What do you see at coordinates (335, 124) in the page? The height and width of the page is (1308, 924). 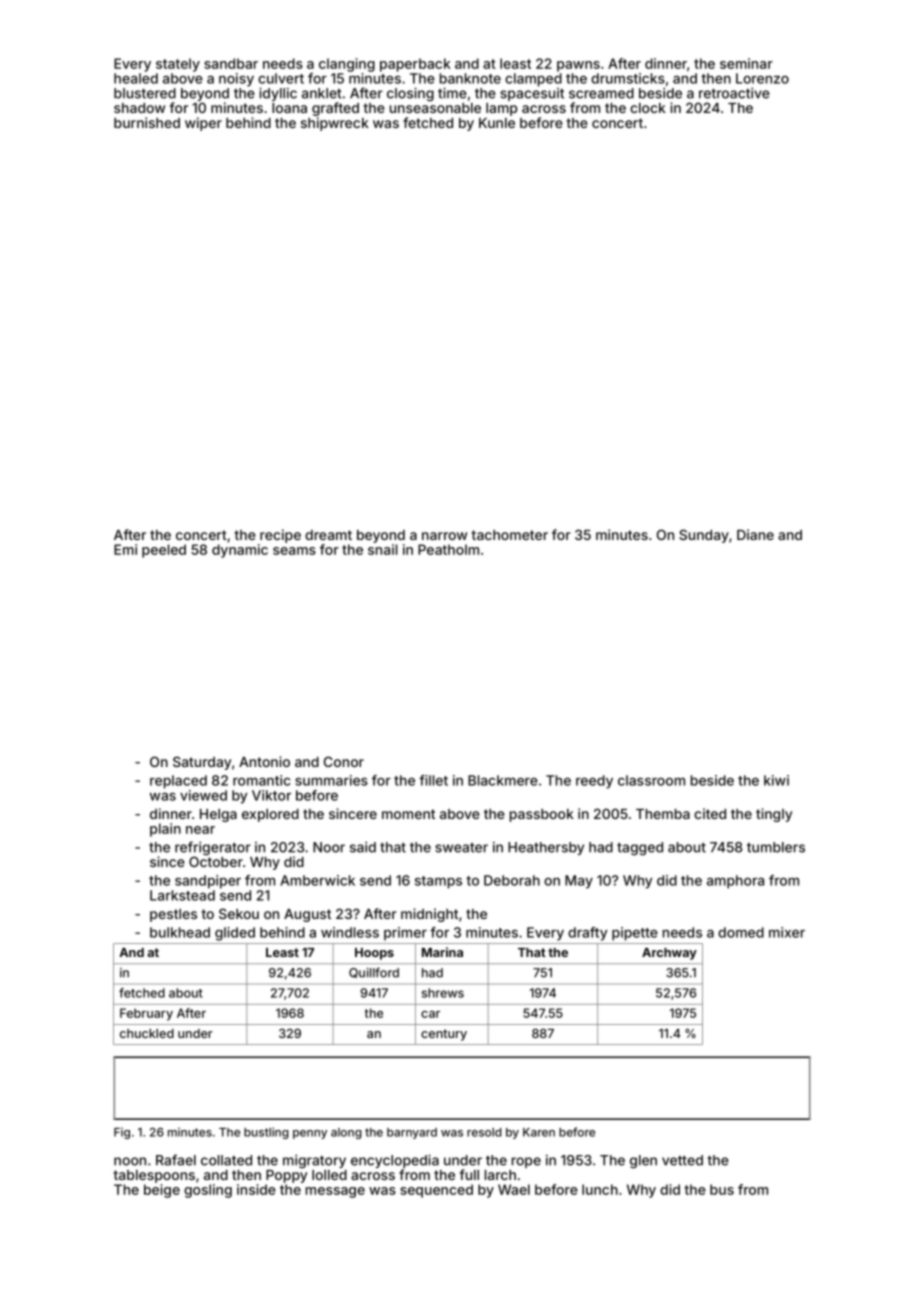 I see `shipwreck` at bounding box center [335, 124].
